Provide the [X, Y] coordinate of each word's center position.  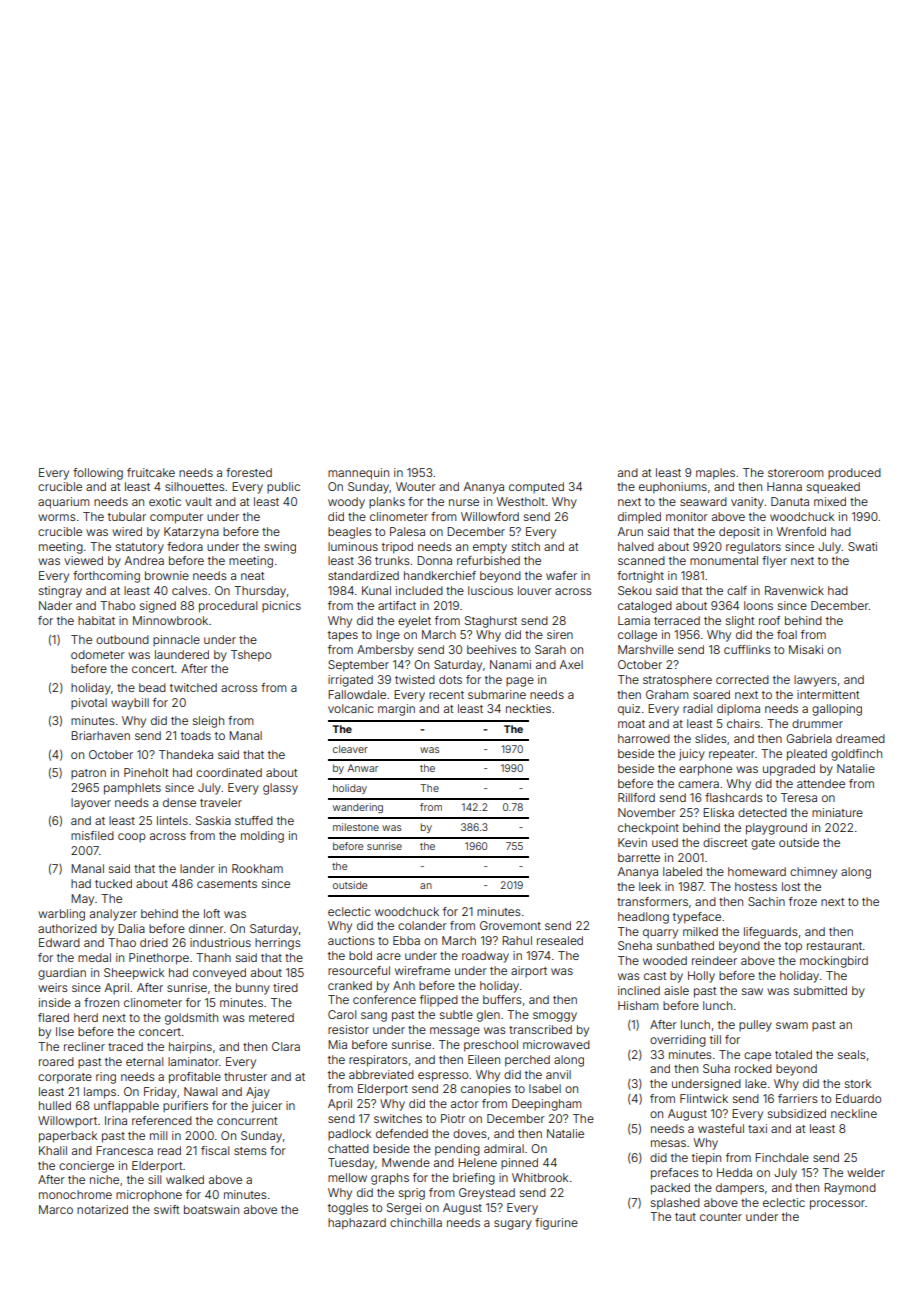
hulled [55, 1105]
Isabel [545, 1088]
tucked [113, 883]
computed [536, 487]
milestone [356, 827]
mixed [830, 501]
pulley [755, 1026]
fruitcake [151, 472]
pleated [807, 755]
